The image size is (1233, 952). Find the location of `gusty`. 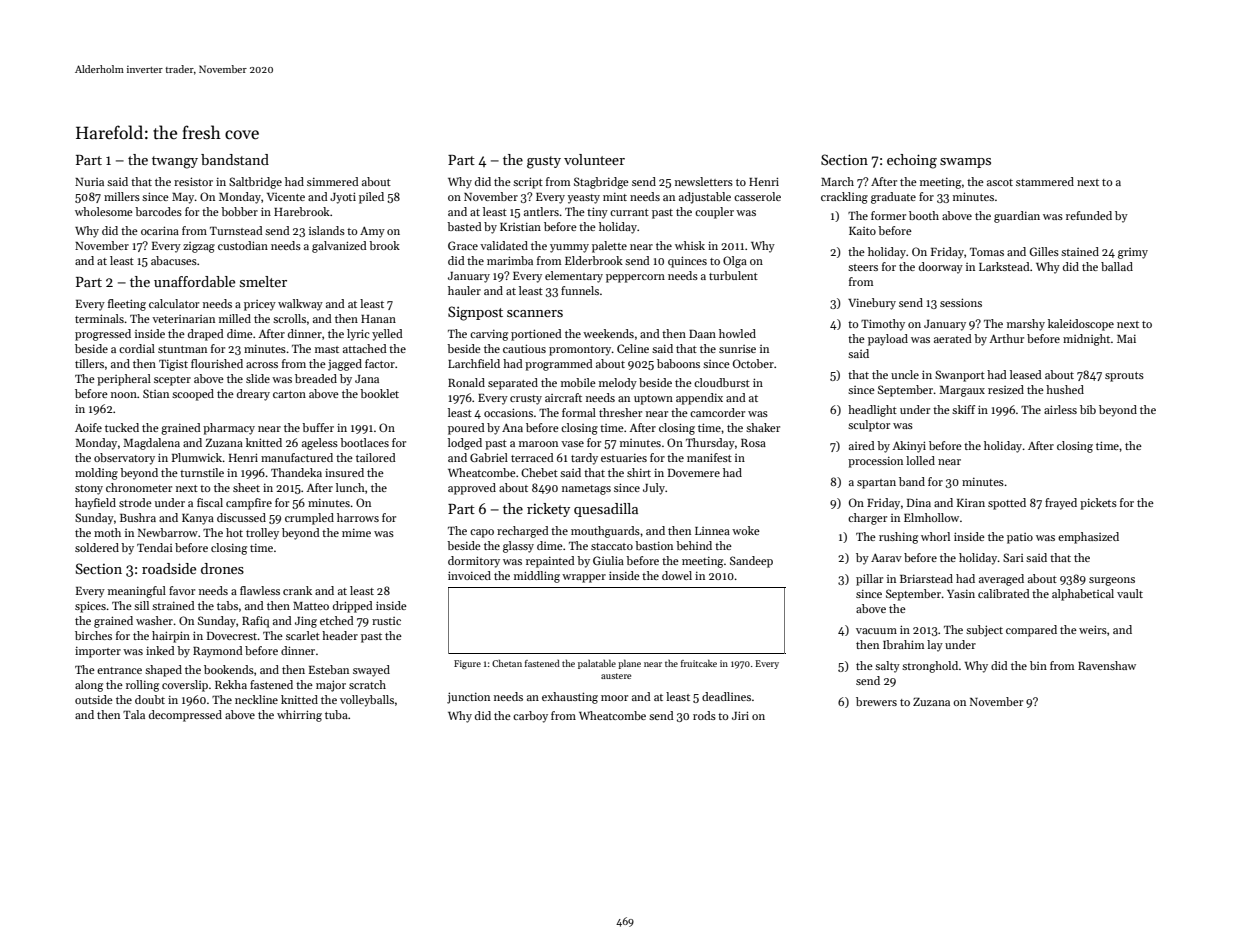

gusty is located at coordinates (544, 162).
